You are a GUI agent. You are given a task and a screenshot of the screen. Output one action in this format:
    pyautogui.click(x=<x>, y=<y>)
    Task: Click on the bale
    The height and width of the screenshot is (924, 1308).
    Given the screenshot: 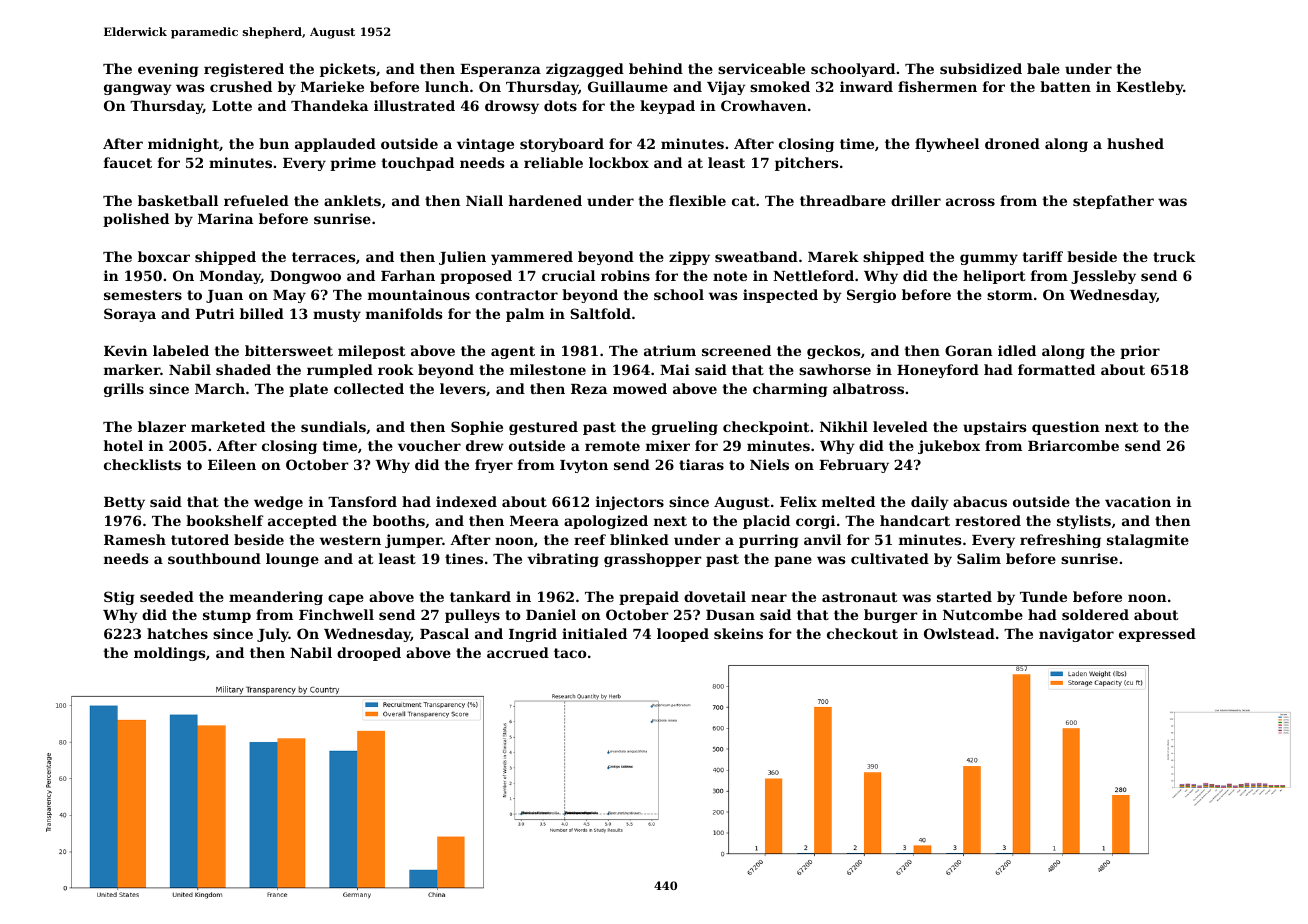 What is the action you would take?
    pyautogui.click(x=1043, y=68)
